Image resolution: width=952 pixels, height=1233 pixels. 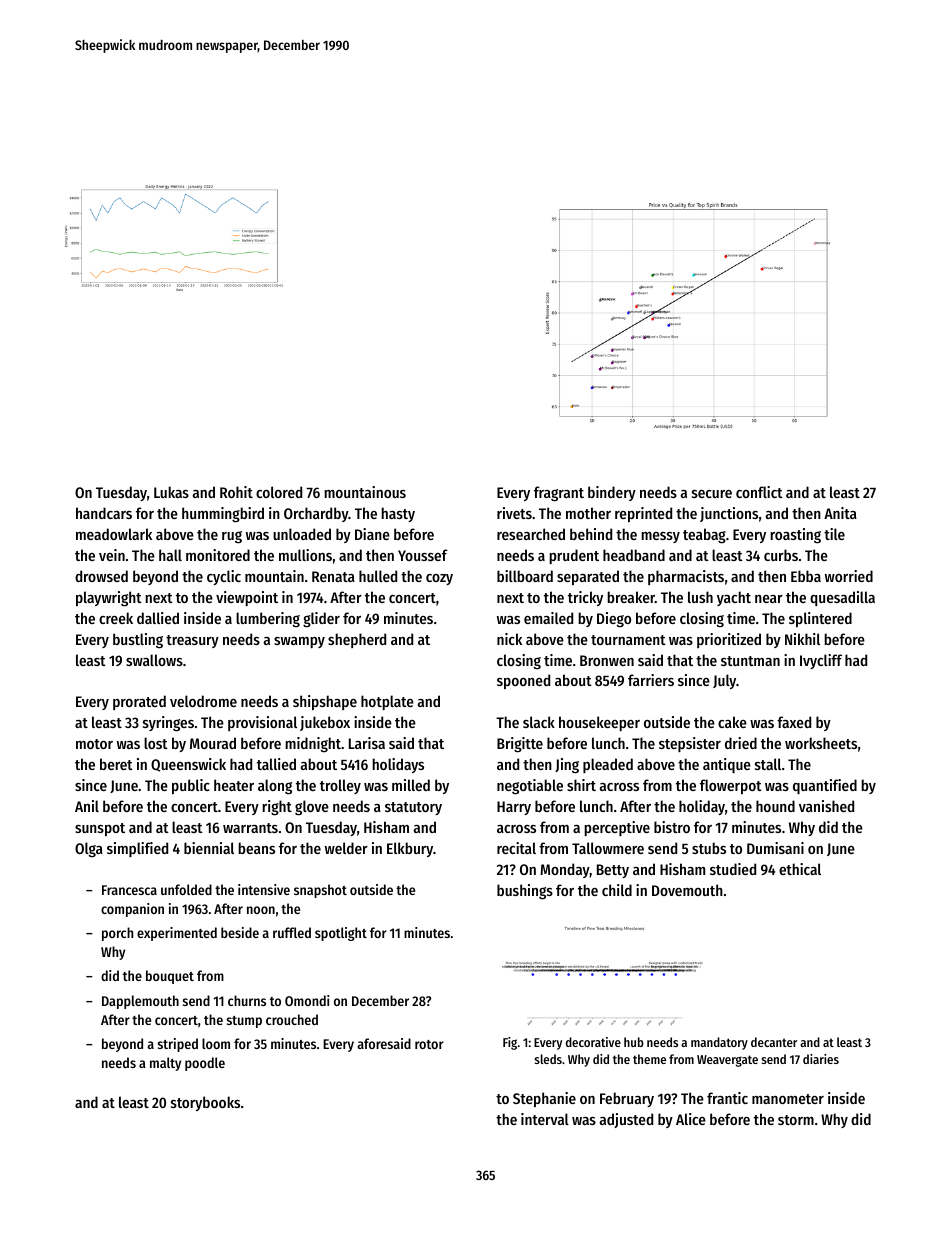 I want to click on spooned, so click(x=523, y=681).
